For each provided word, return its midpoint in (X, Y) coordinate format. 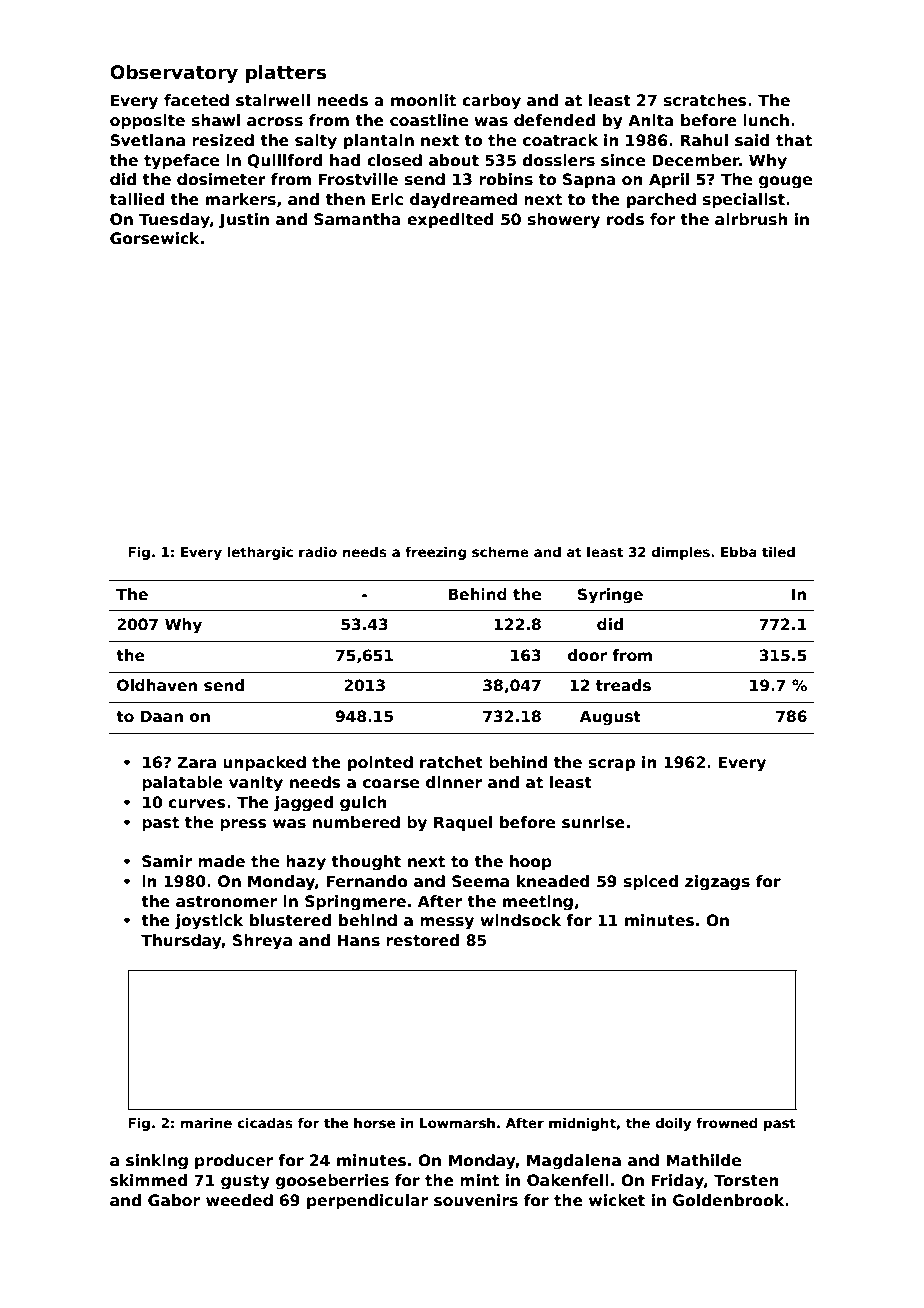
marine (206, 1122)
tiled (778, 551)
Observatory (174, 74)
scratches (705, 100)
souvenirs (476, 1200)
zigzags (717, 883)
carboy (491, 102)
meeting (538, 903)
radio (318, 551)
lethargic (260, 553)
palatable (182, 783)
